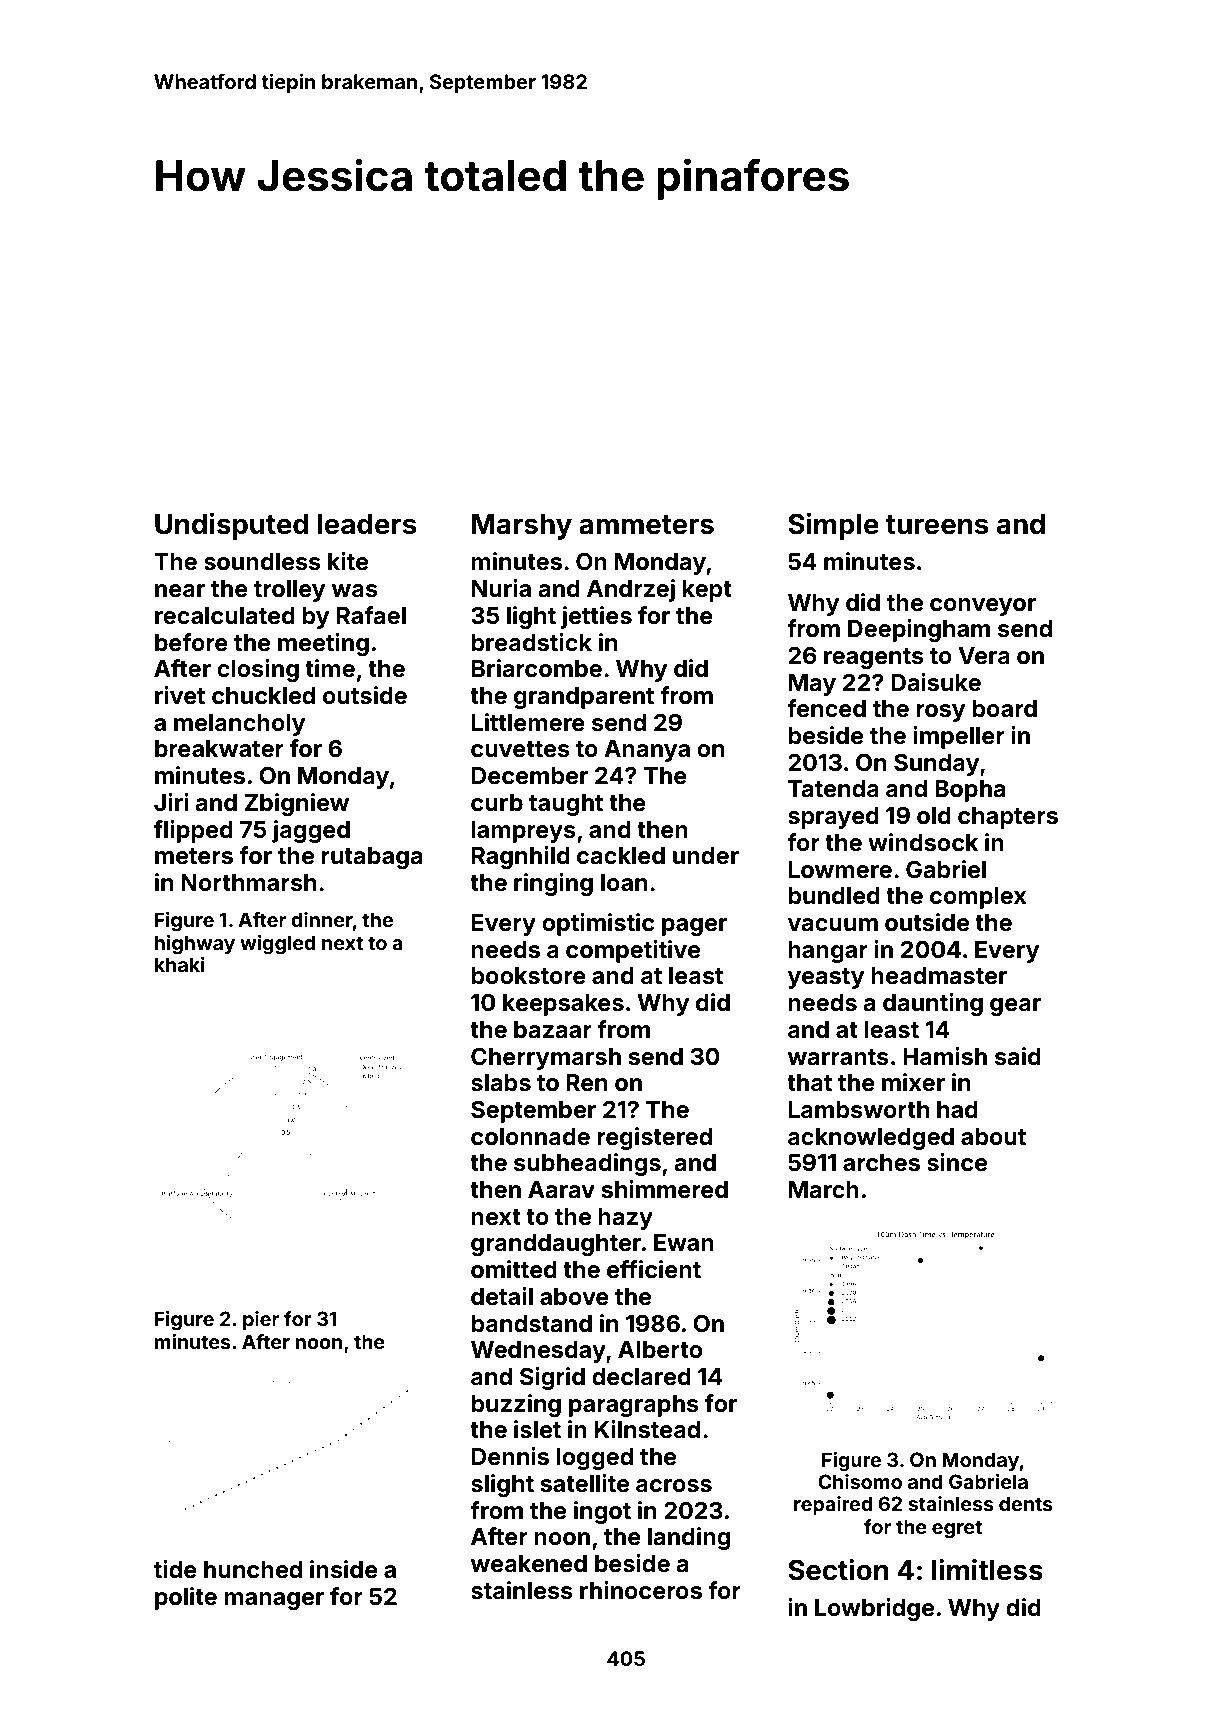  I want to click on Simple, so click(833, 526).
